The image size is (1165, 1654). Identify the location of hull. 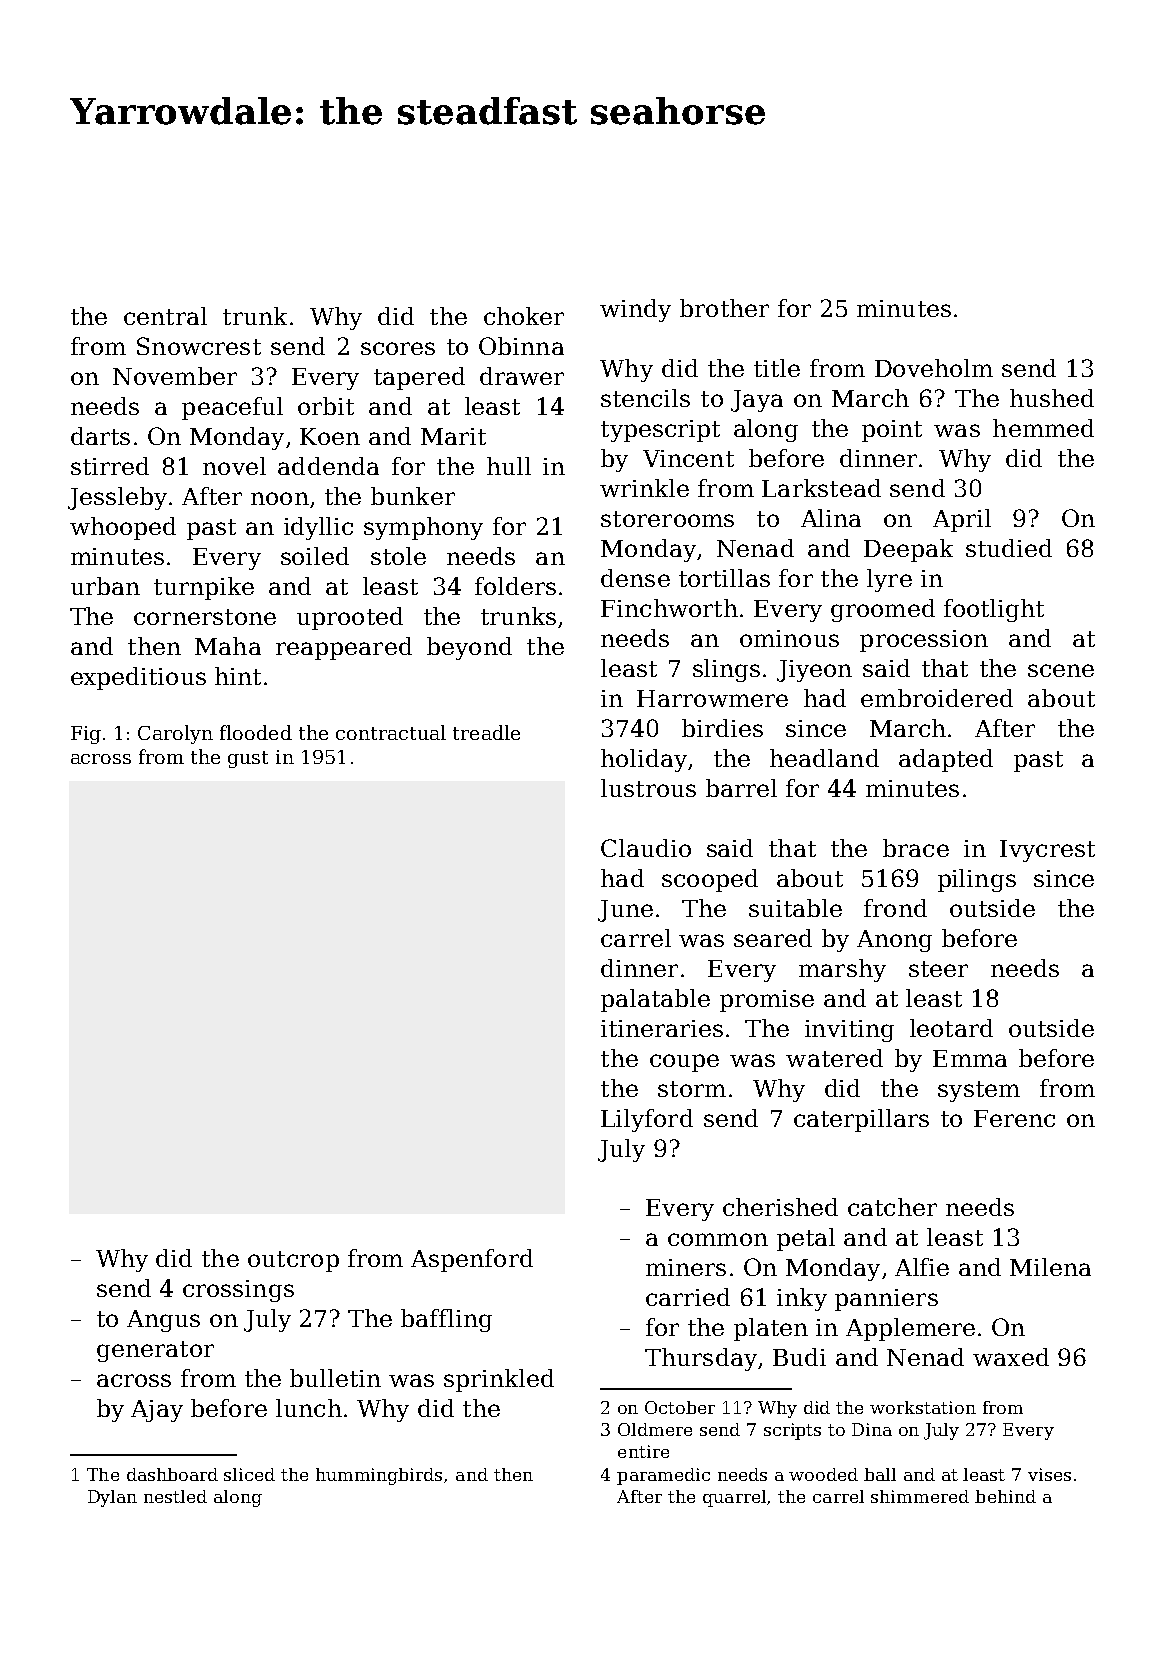
(509, 466).
